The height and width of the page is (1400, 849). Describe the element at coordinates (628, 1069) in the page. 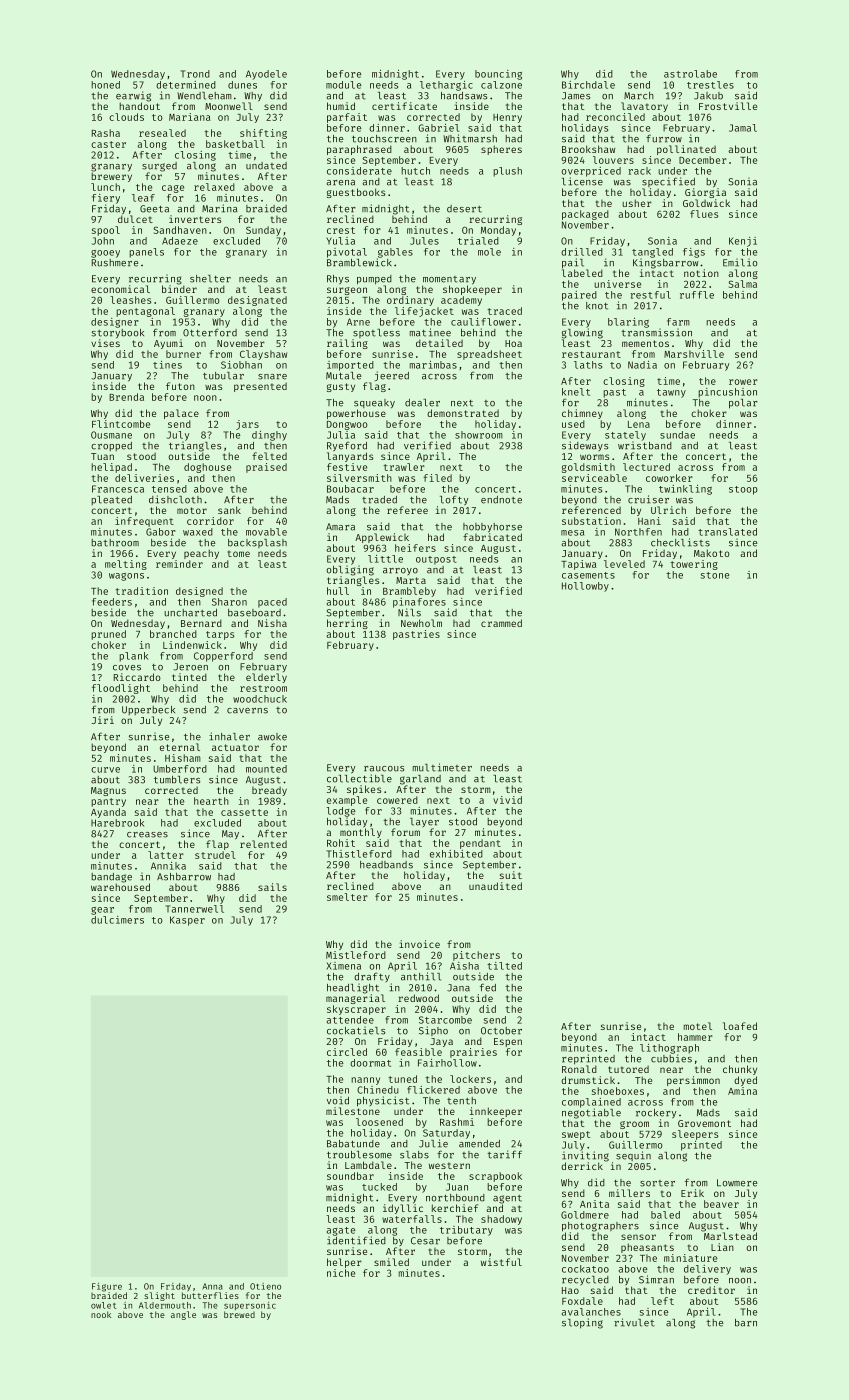

I see `tutored` at that location.
